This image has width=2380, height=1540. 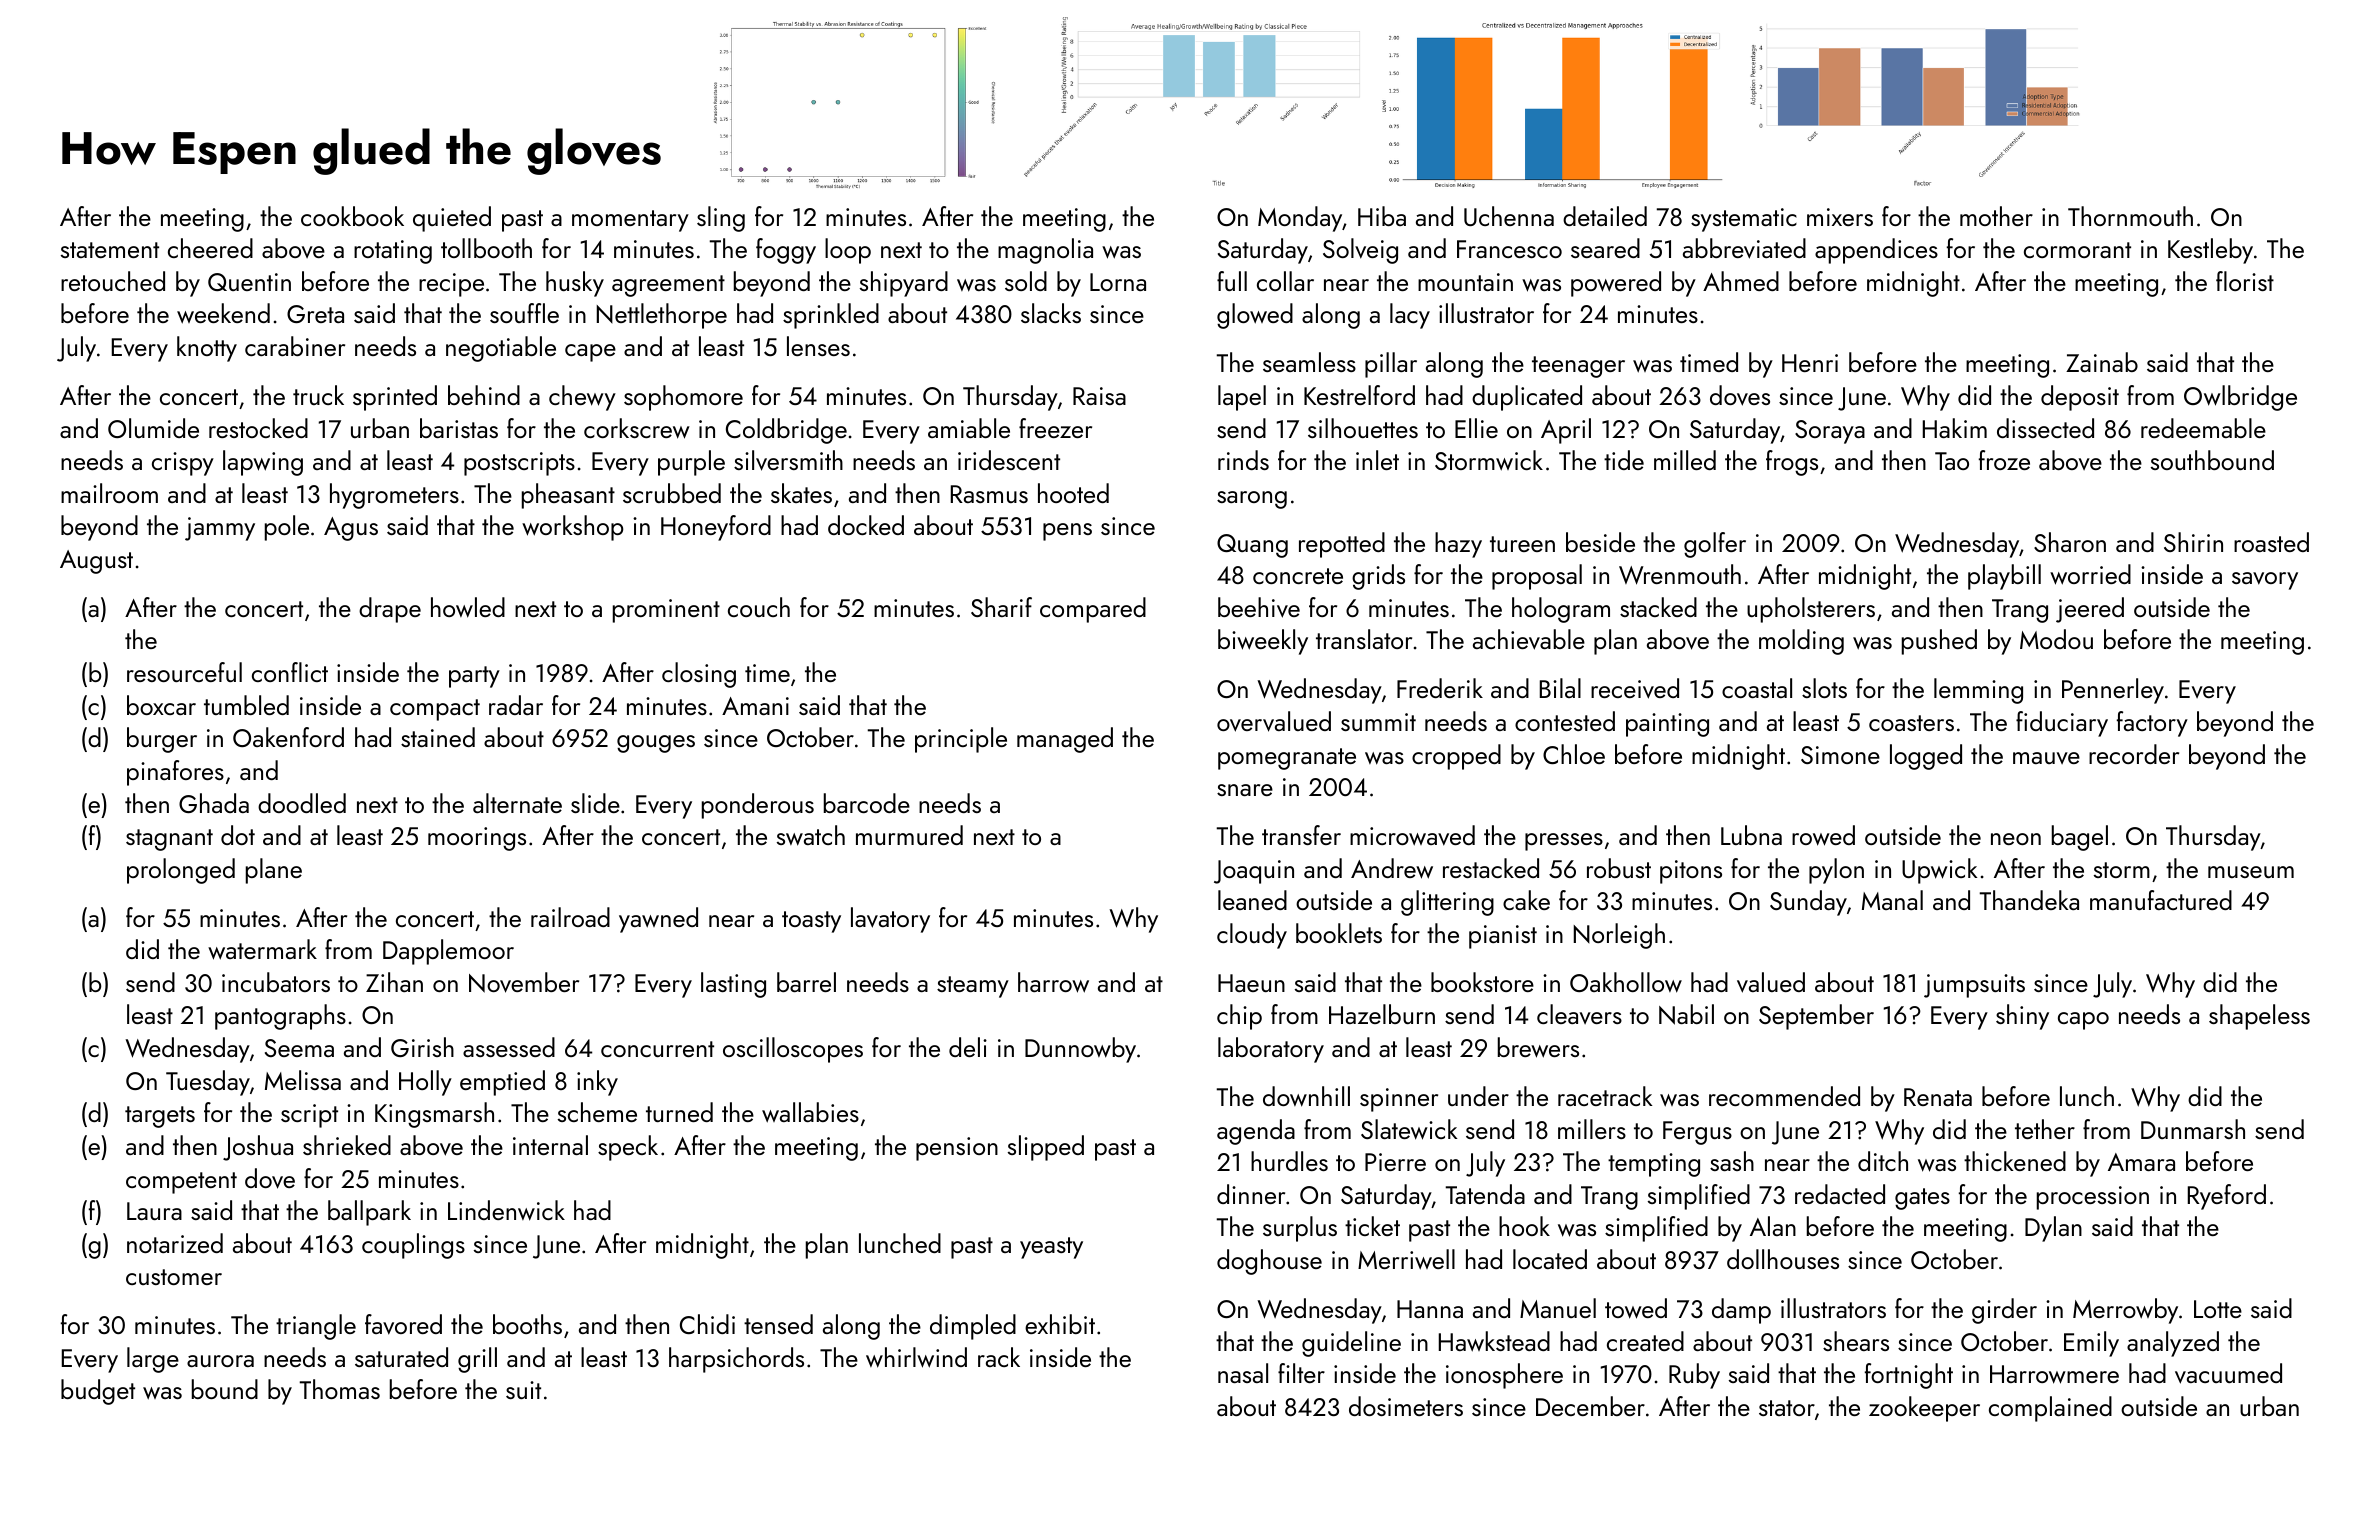 I want to click on Dunmarsh, so click(x=2193, y=1129).
